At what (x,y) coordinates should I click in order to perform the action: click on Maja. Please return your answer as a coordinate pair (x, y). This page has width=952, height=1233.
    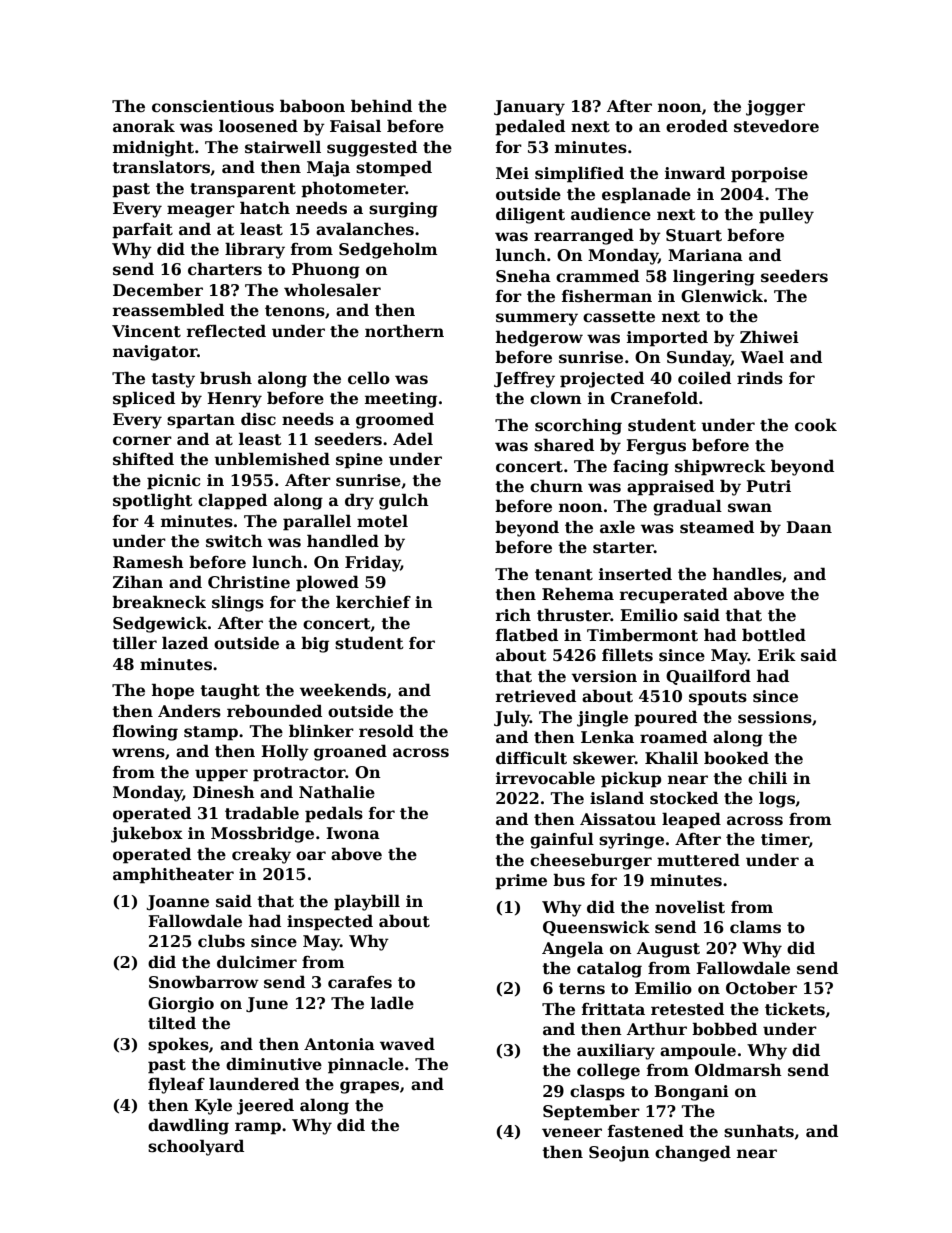
    Looking at the image, I should click on (328, 169).
